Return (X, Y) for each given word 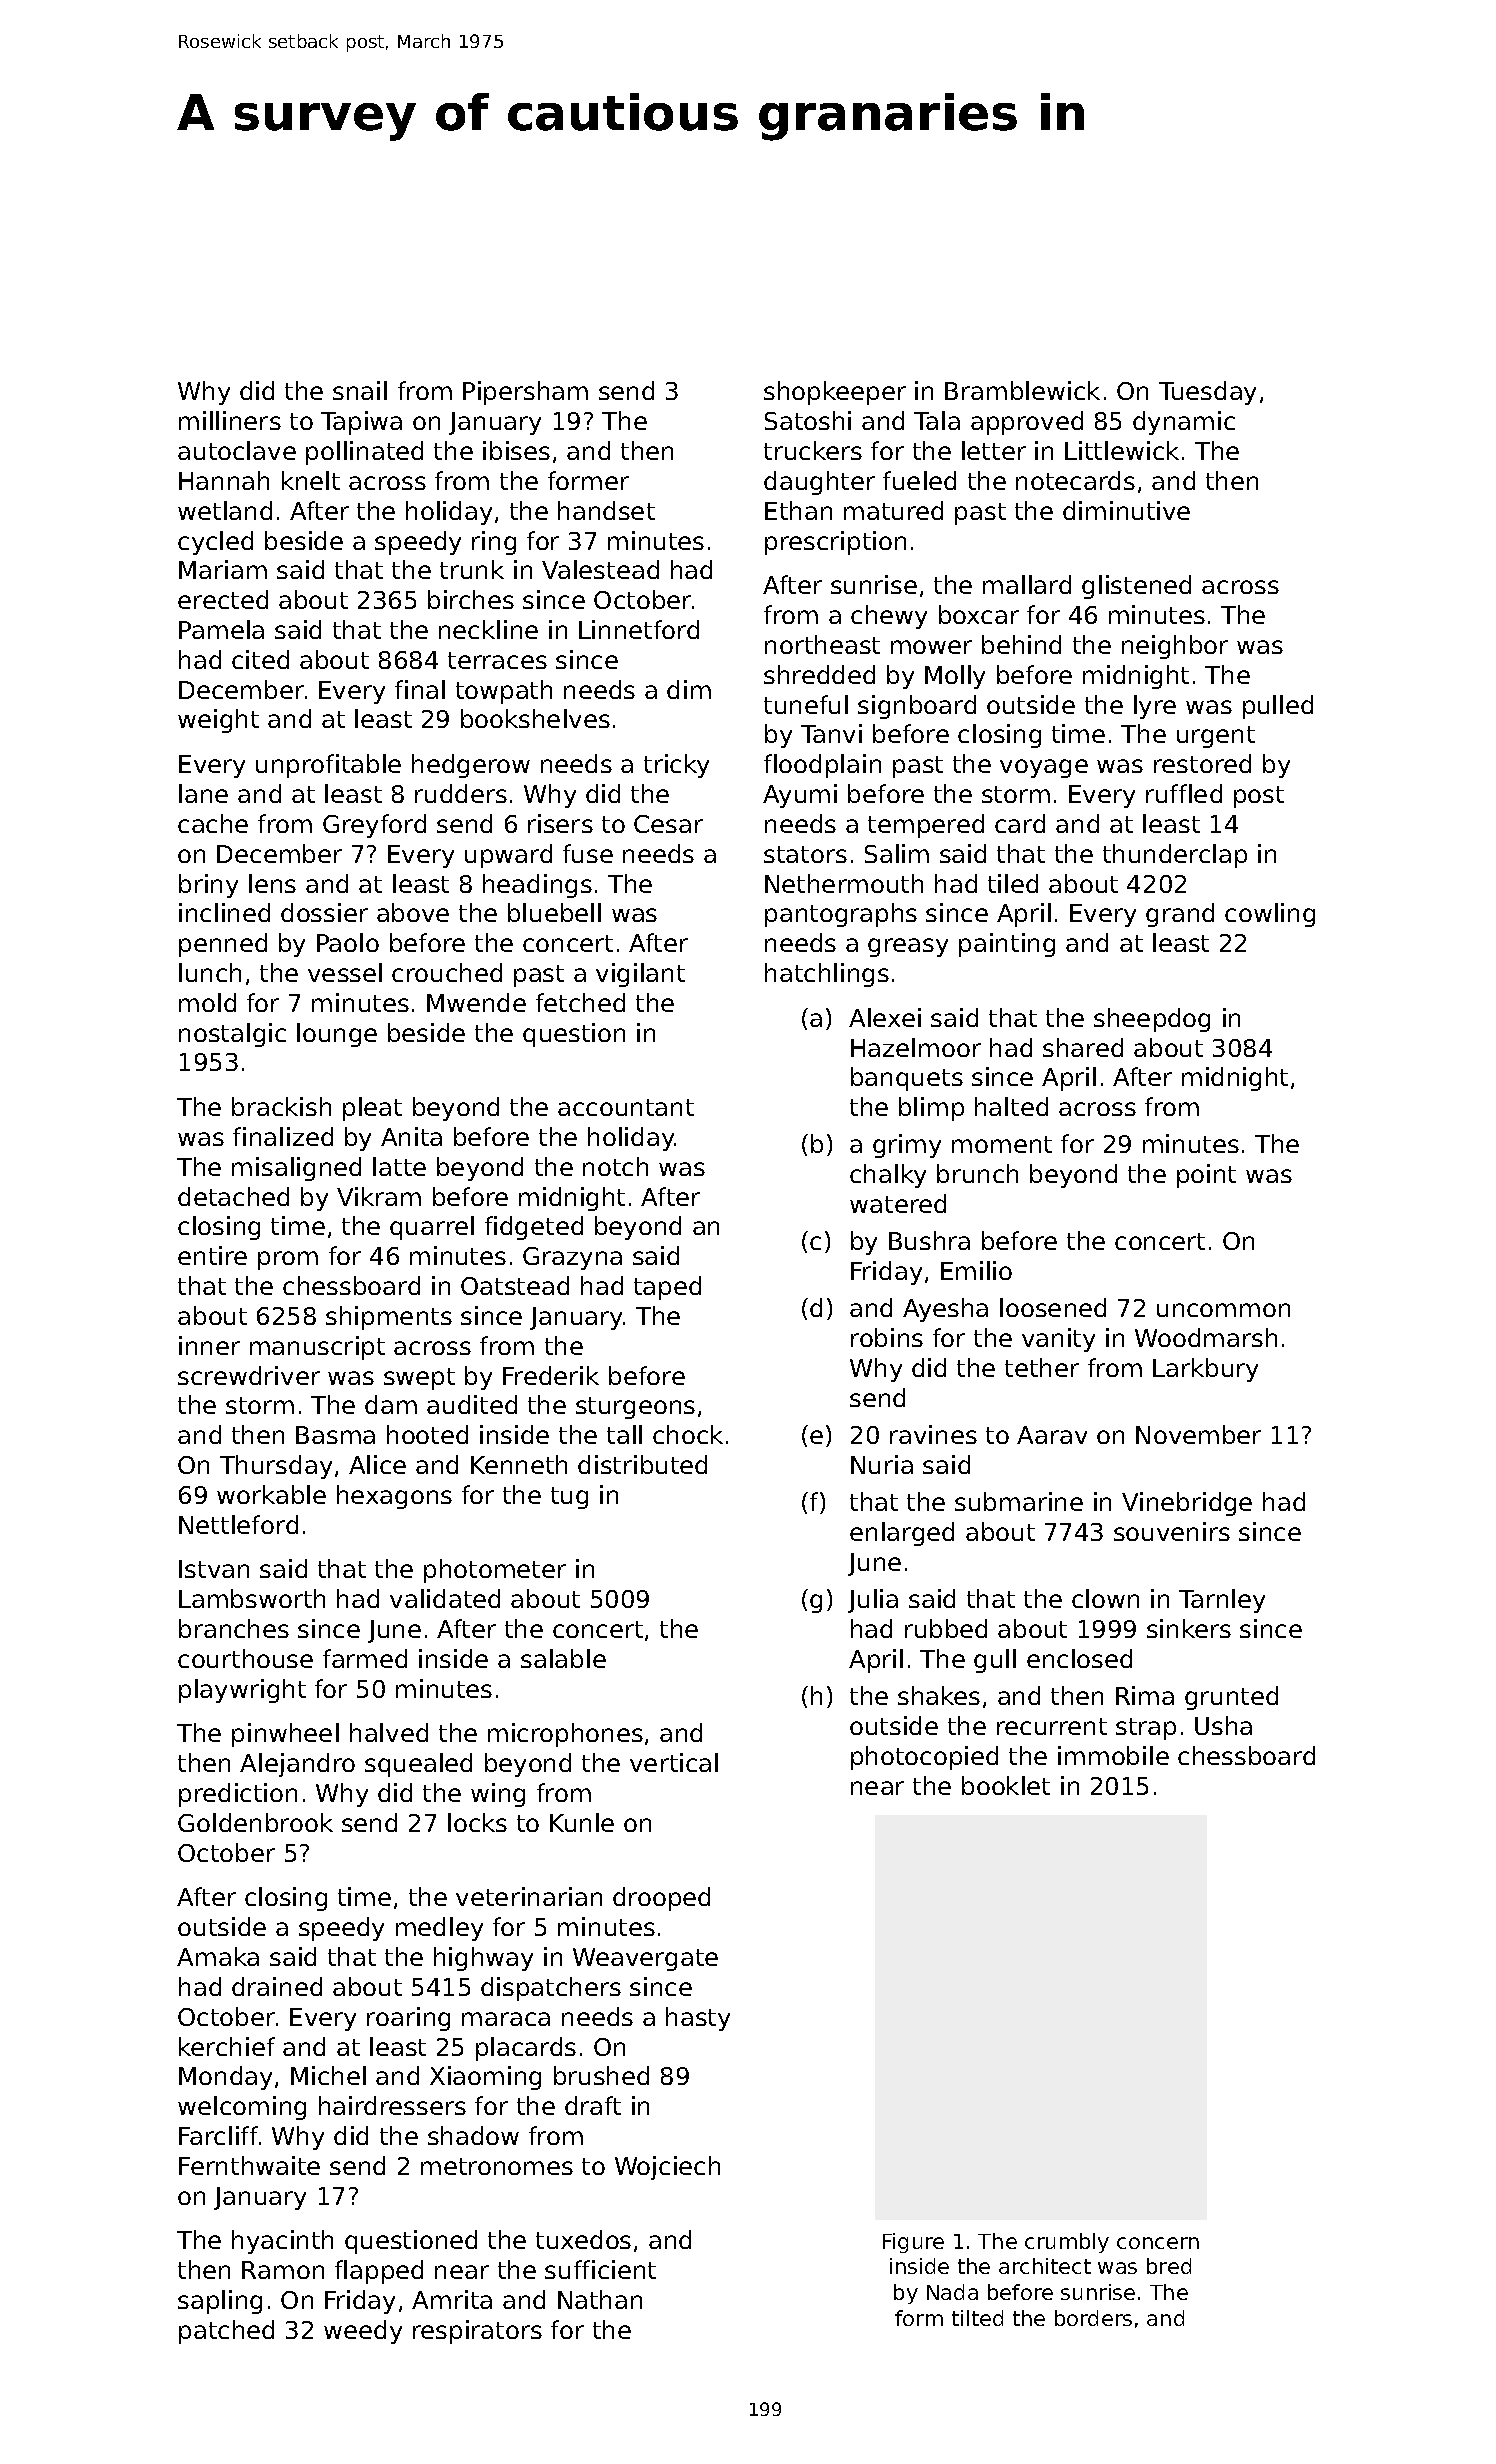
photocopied (924, 1758)
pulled (1278, 707)
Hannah (224, 480)
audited (472, 1404)
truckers (813, 450)
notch (615, 1166)
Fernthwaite (249, 2165)
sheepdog (1152, 1020)
